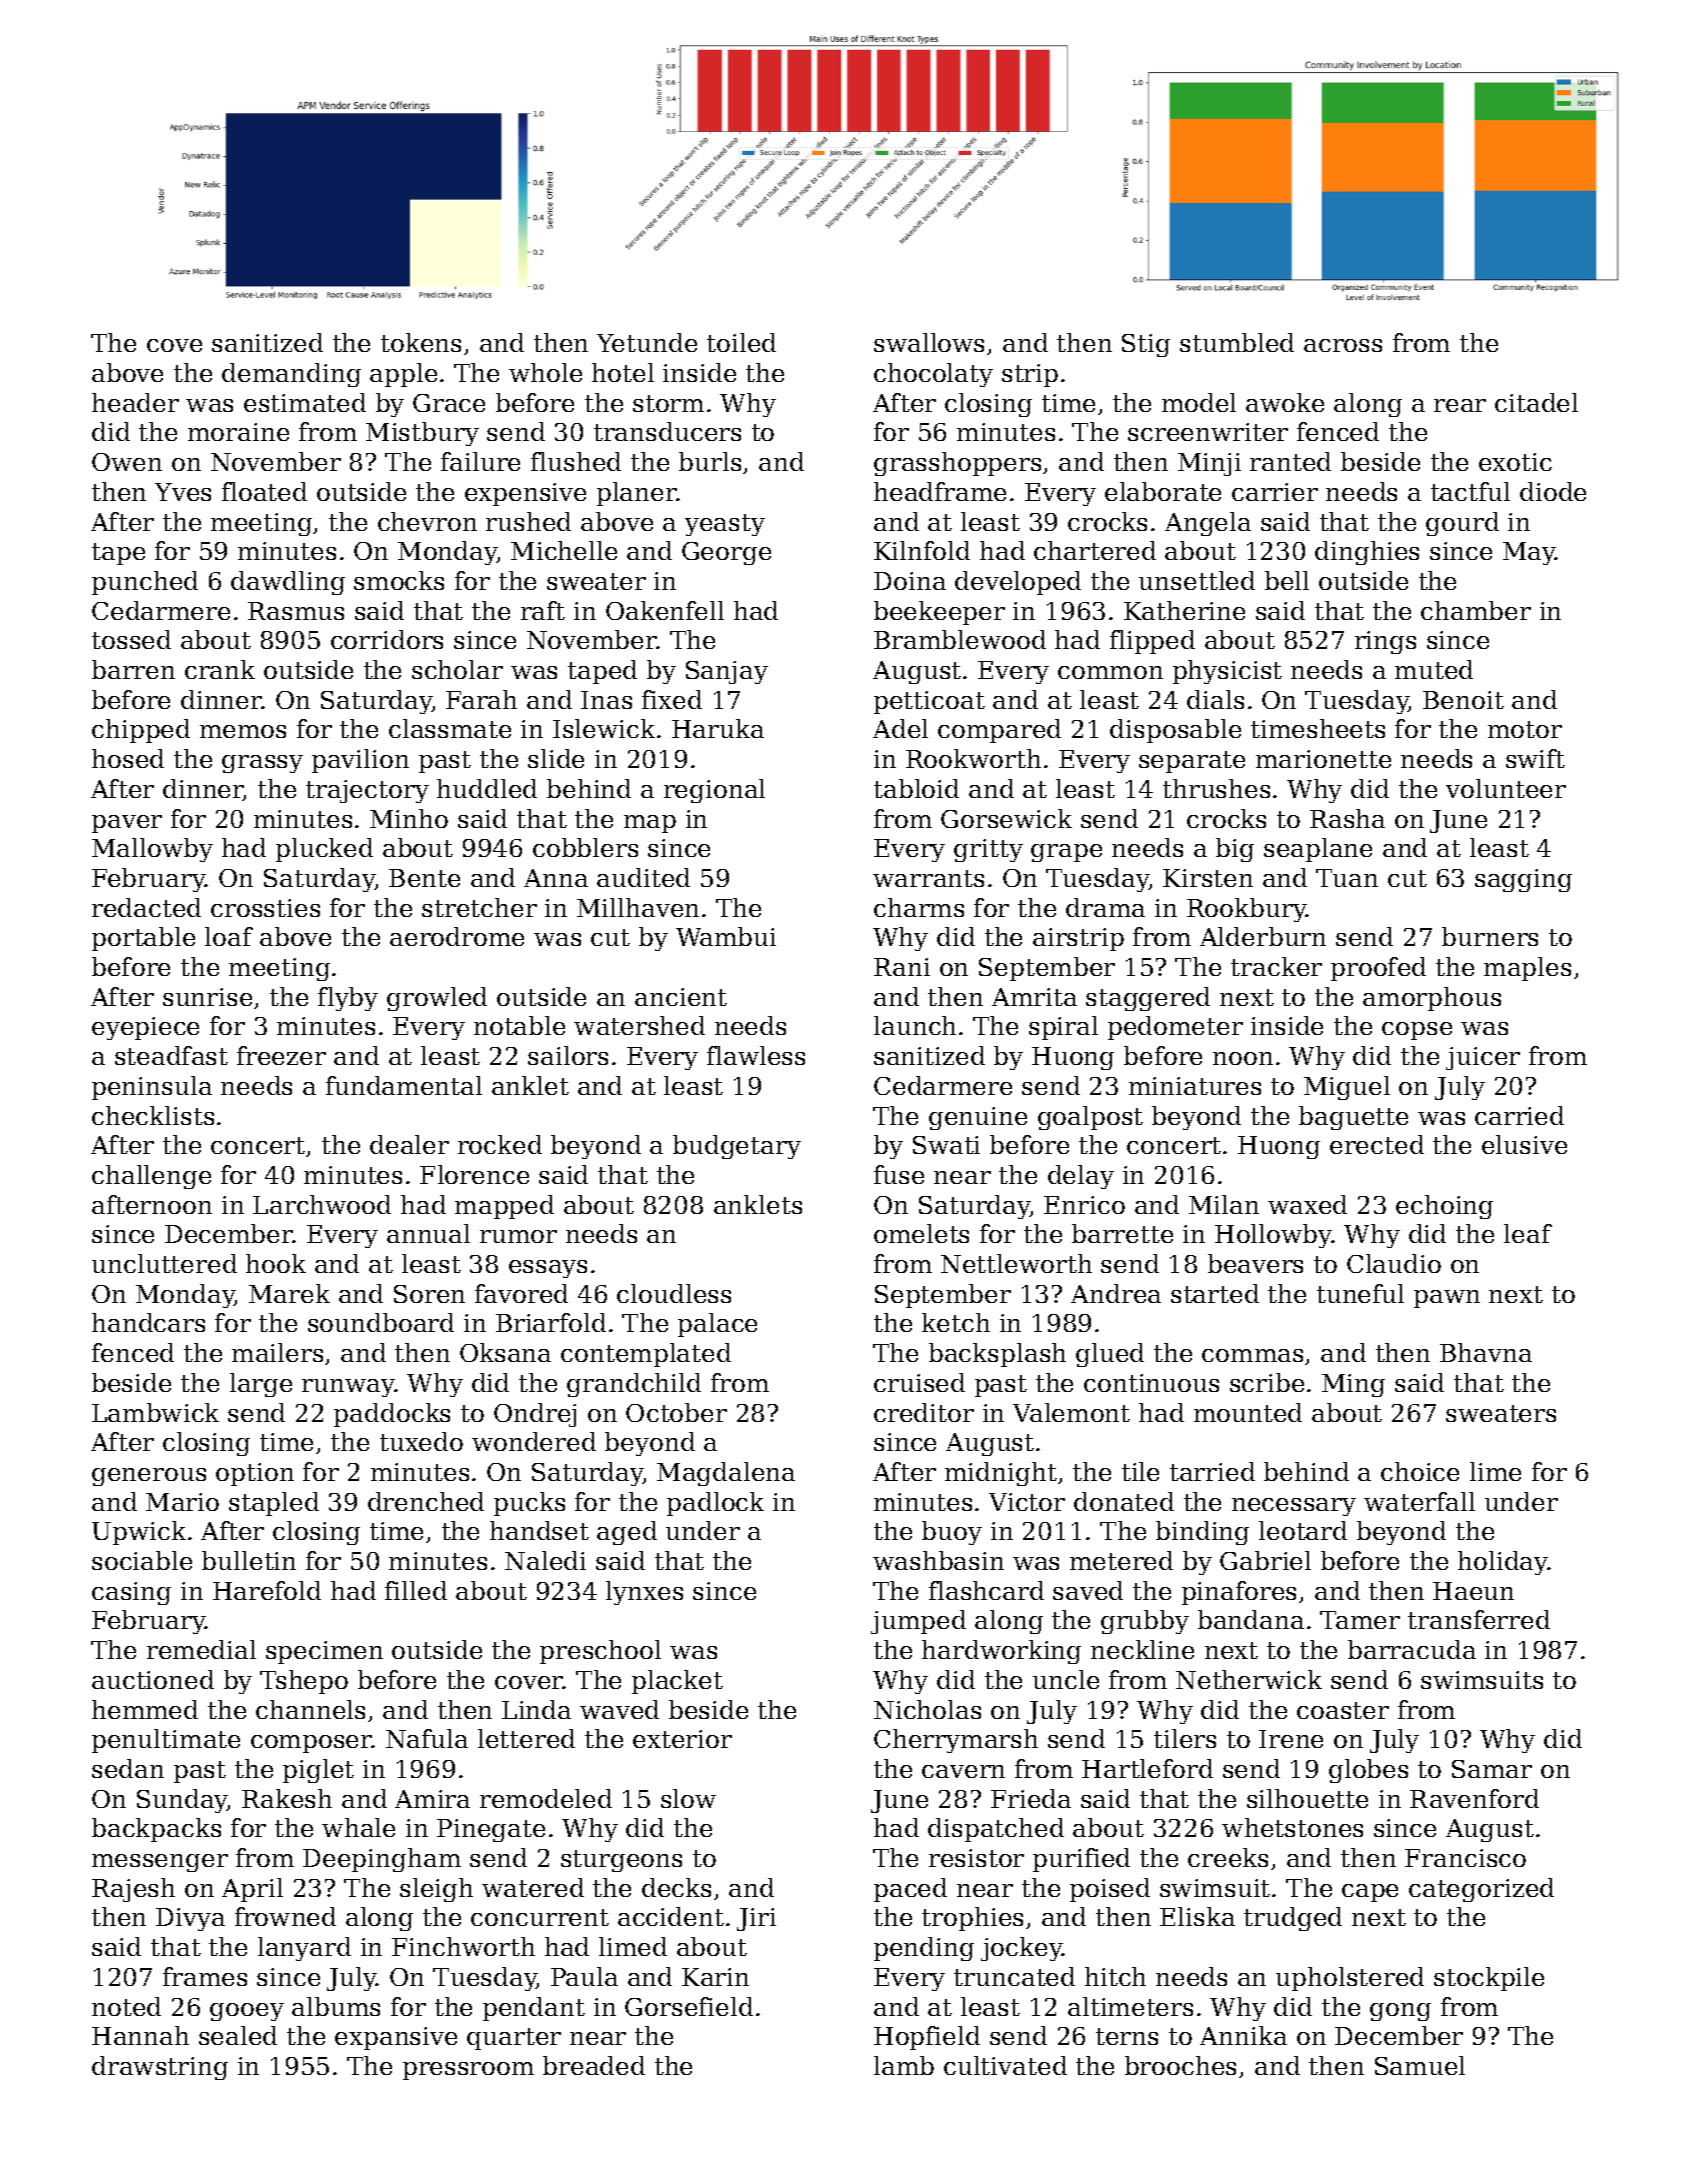 The image size is (1683, 2178). Describe the element at coordinates (996, 1830) in the image. I see `dispatched` at that location.
